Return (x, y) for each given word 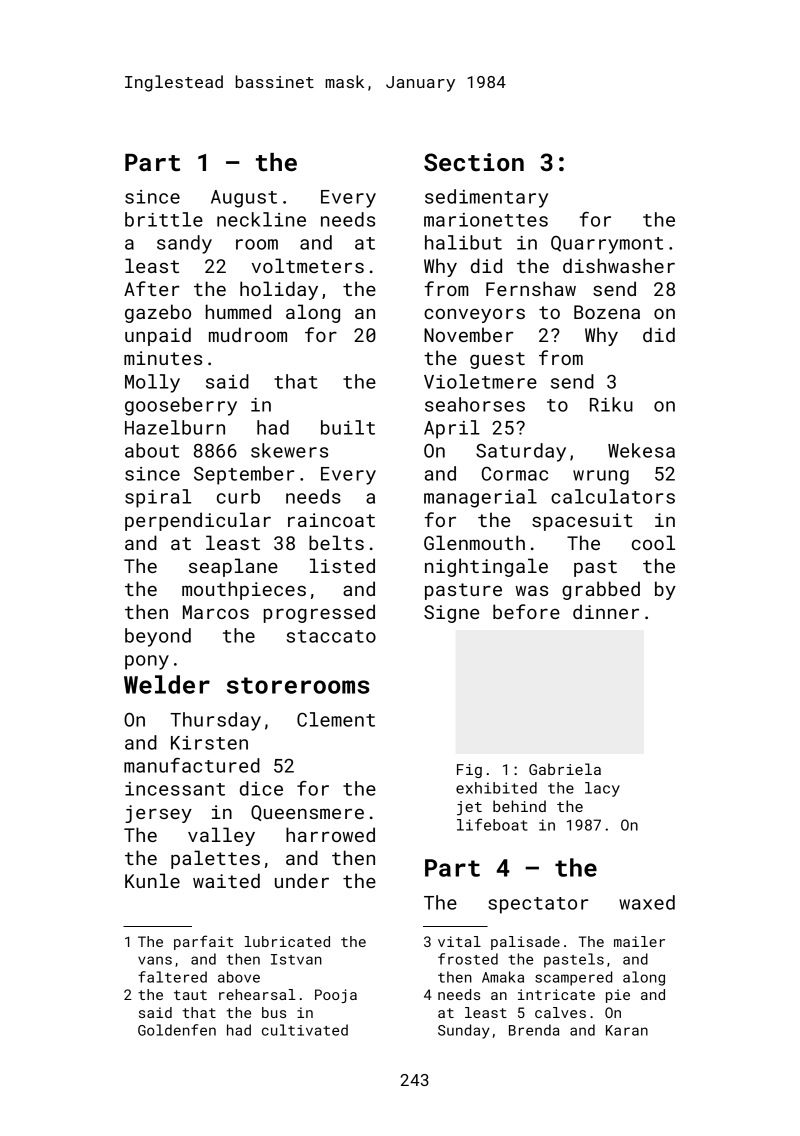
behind (519, 806)
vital (459, 941)
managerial (480, 498)
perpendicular (198, 521)
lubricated (287, 941)
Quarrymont (607, 245)
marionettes (486, 220)
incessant (175, 789)
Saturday (521, 452)
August (244, 199)
